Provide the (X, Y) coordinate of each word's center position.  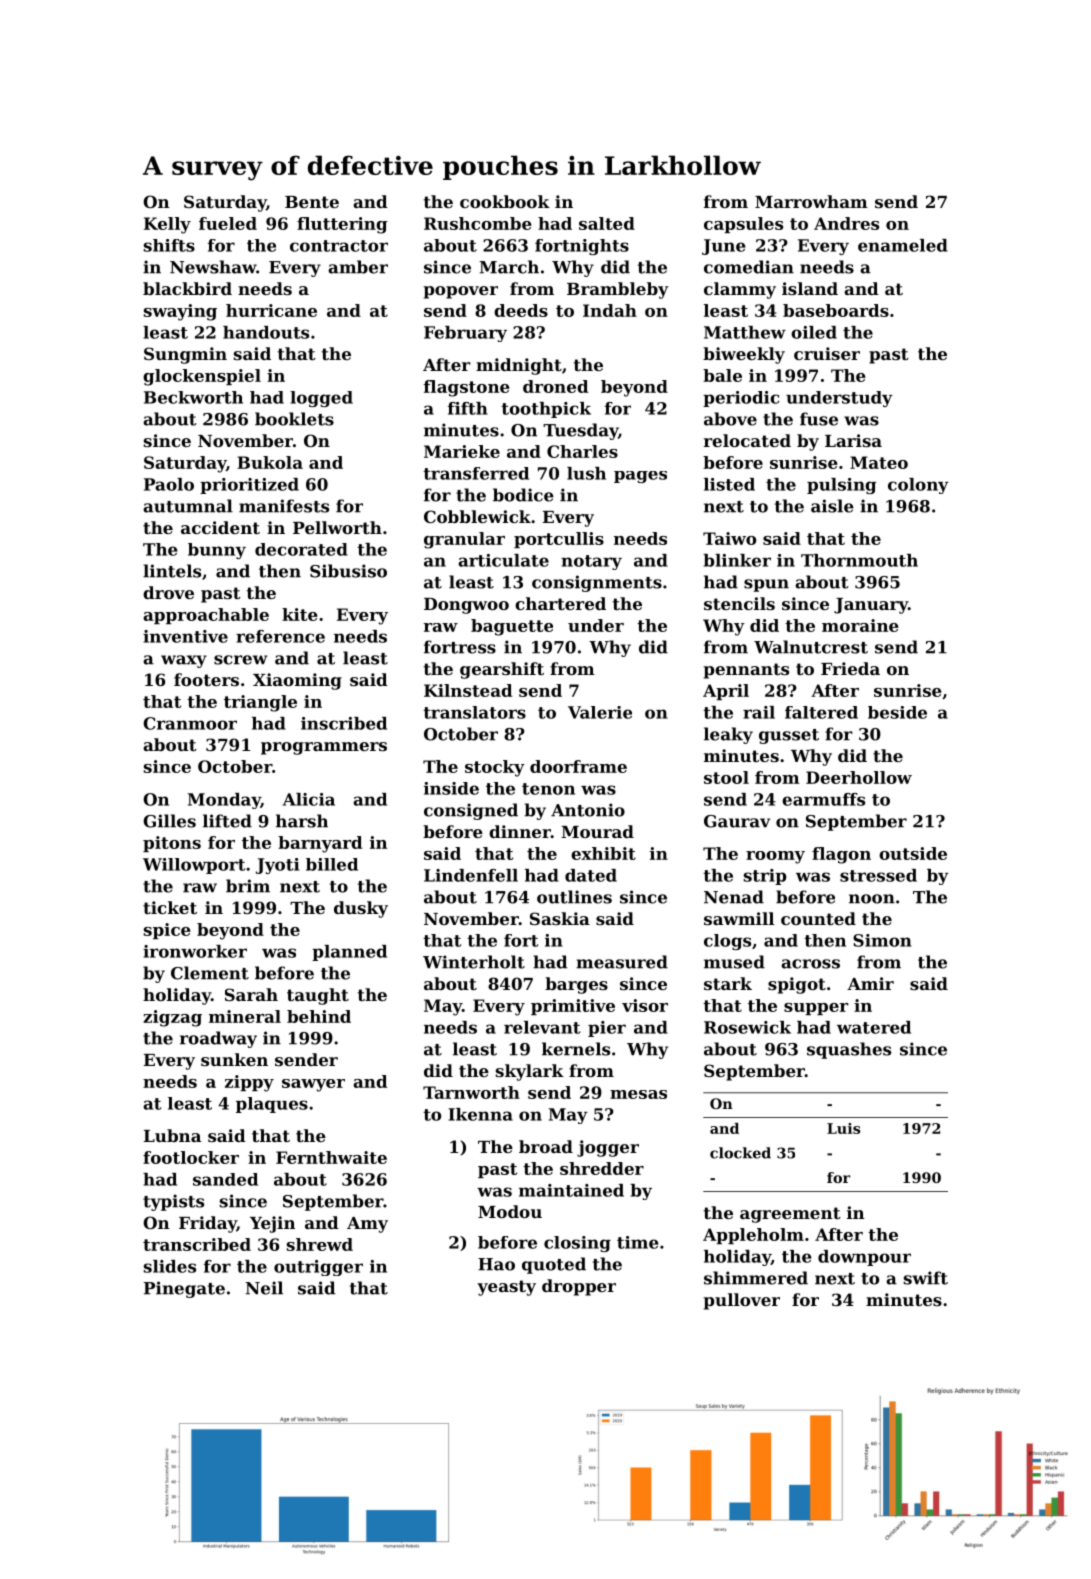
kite (300, 614)
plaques (272, 1105)
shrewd (320, 1244)
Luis (843, 1128)
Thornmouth (859, 560)
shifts (169, 245)
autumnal (188, 506)
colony (918, 486)
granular (464, 540)
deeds (521, 310)
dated (591, 875)
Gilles (169, 821)
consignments (597, 583)
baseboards (836, 310)
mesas (638, 1094)
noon (872, 899)
